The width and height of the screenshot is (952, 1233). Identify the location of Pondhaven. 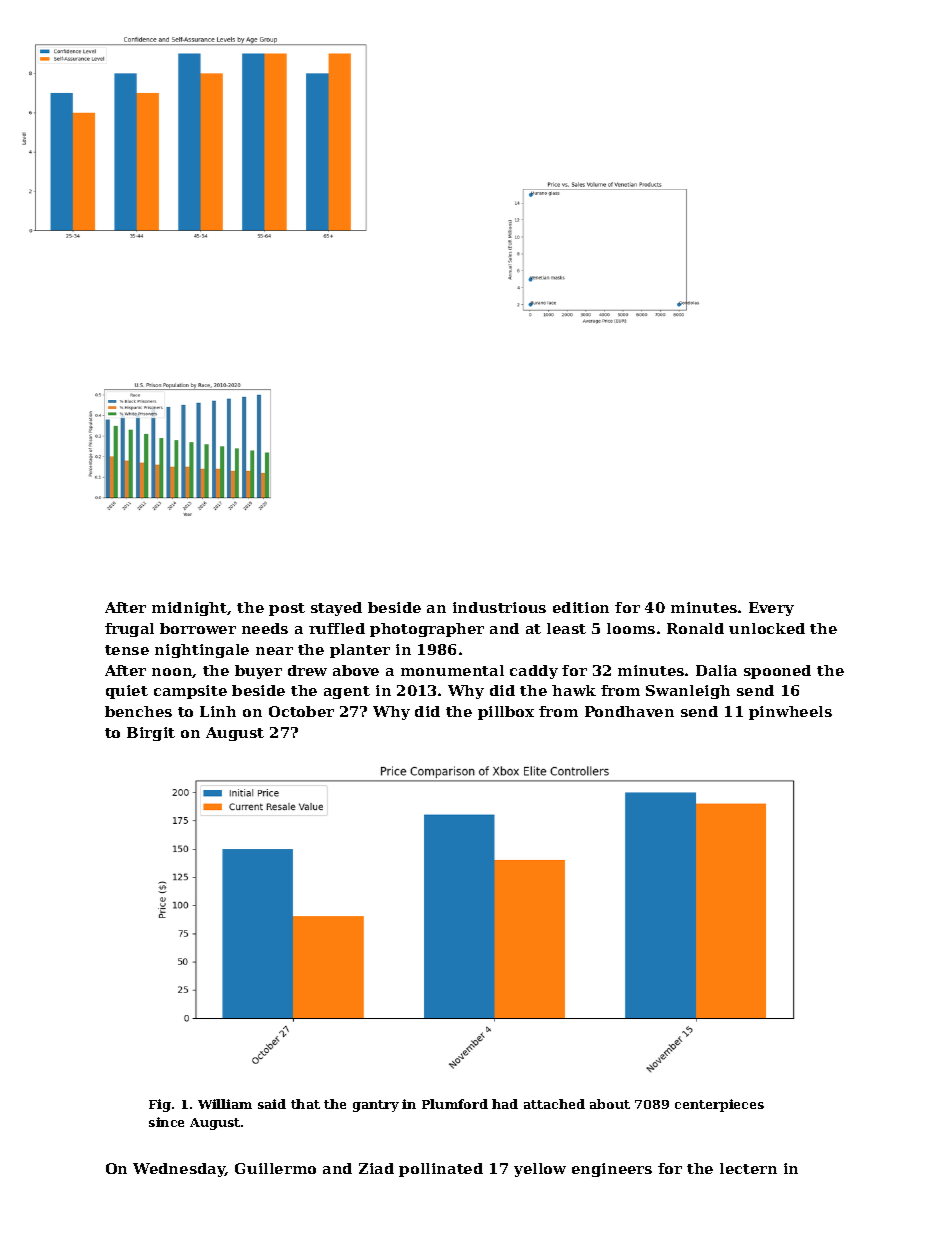
(629, 711).
